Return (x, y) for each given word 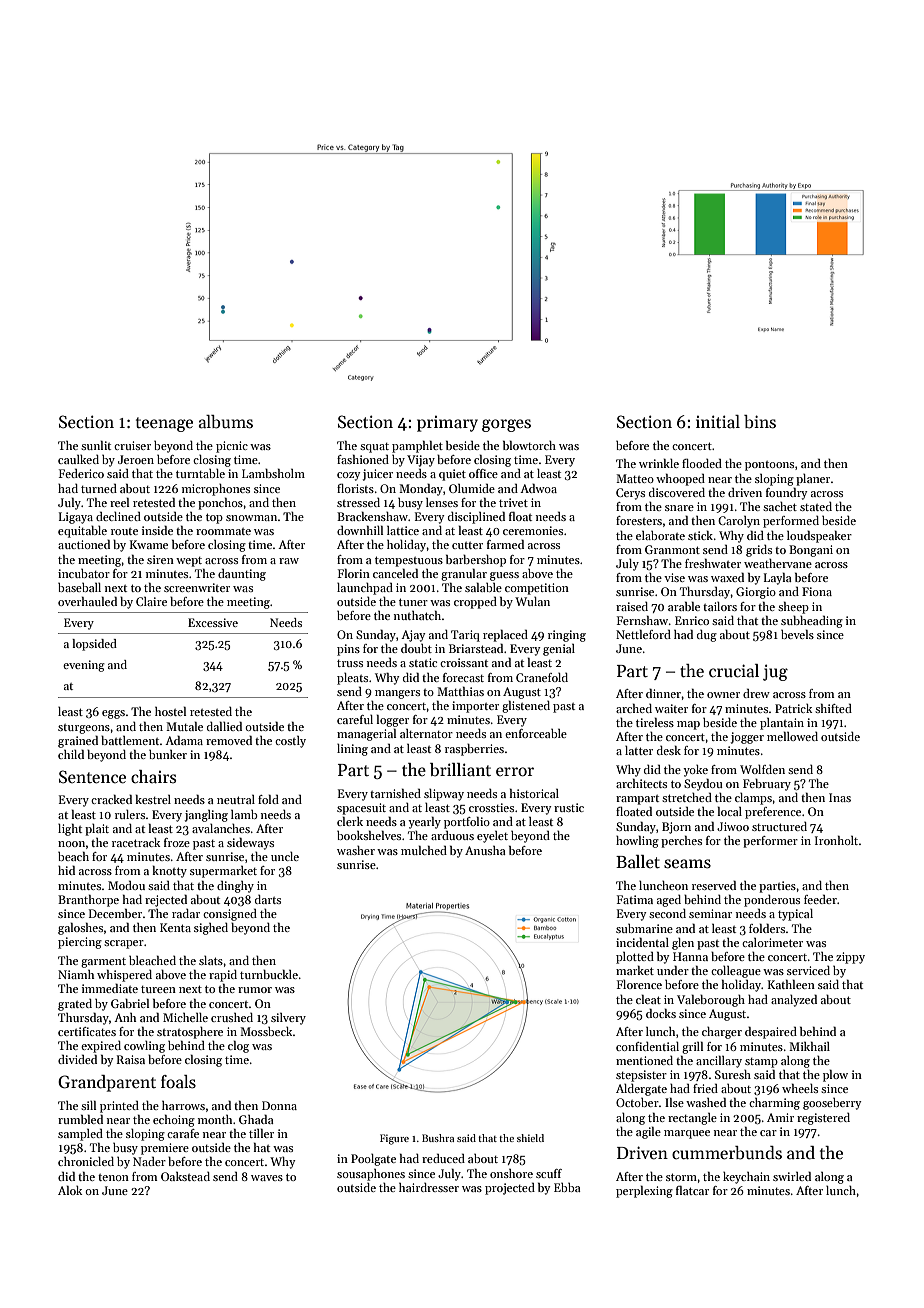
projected (510, 1189)
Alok (70, 1190)
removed (229, 740)
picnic (232, 447)
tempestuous (409, 561)
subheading (812, 622)
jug (775, 672)
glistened (526, 707)
